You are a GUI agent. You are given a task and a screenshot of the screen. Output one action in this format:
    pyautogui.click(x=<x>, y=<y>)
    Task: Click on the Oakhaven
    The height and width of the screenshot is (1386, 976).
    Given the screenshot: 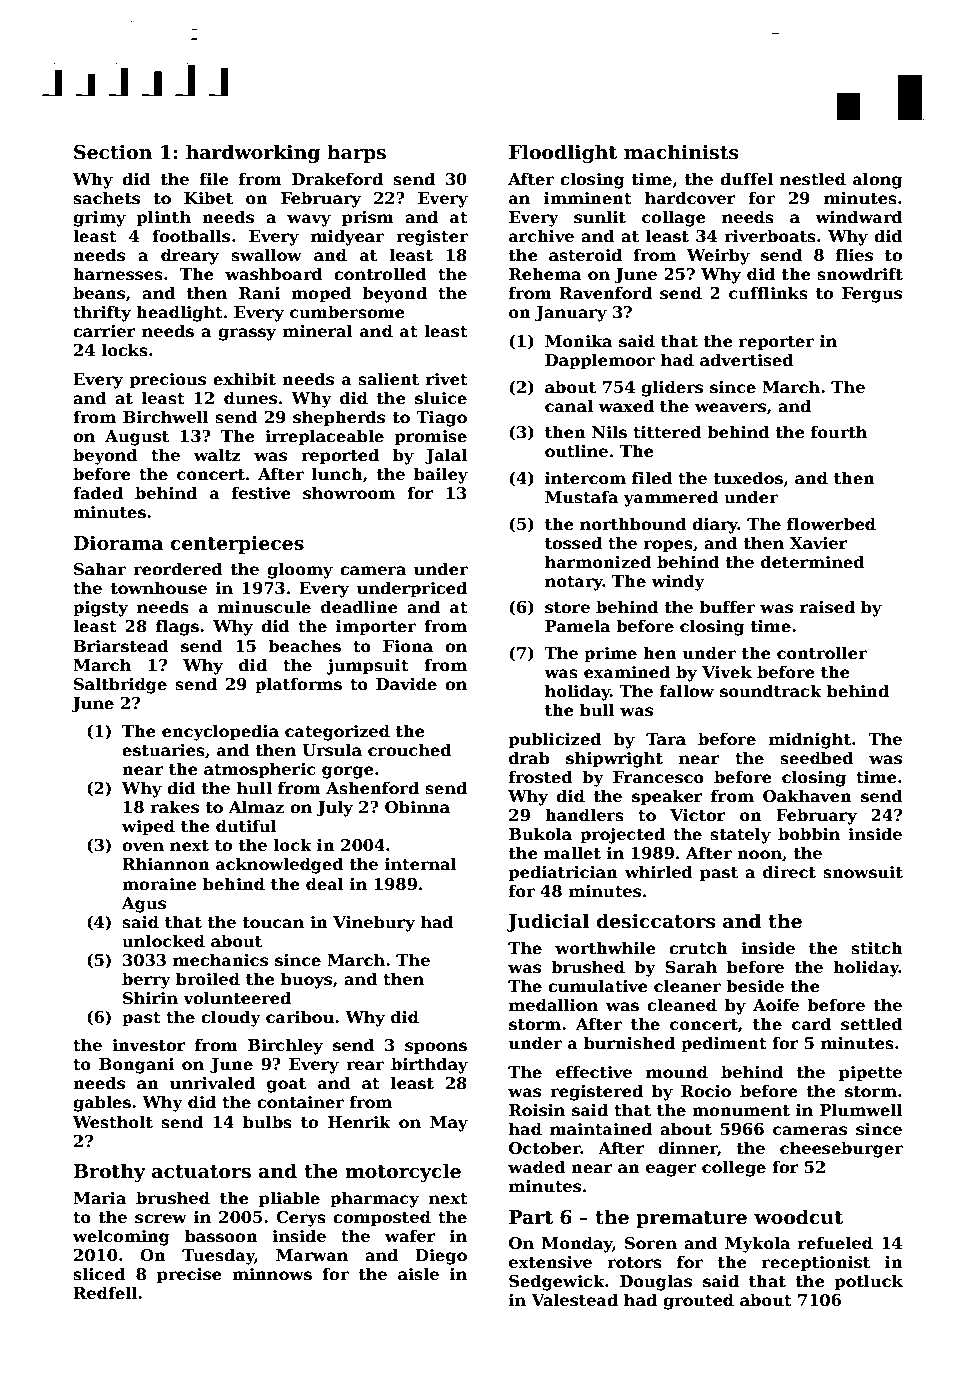 What is the action you would take?
    pyautogui.click(x=807, y=796)
